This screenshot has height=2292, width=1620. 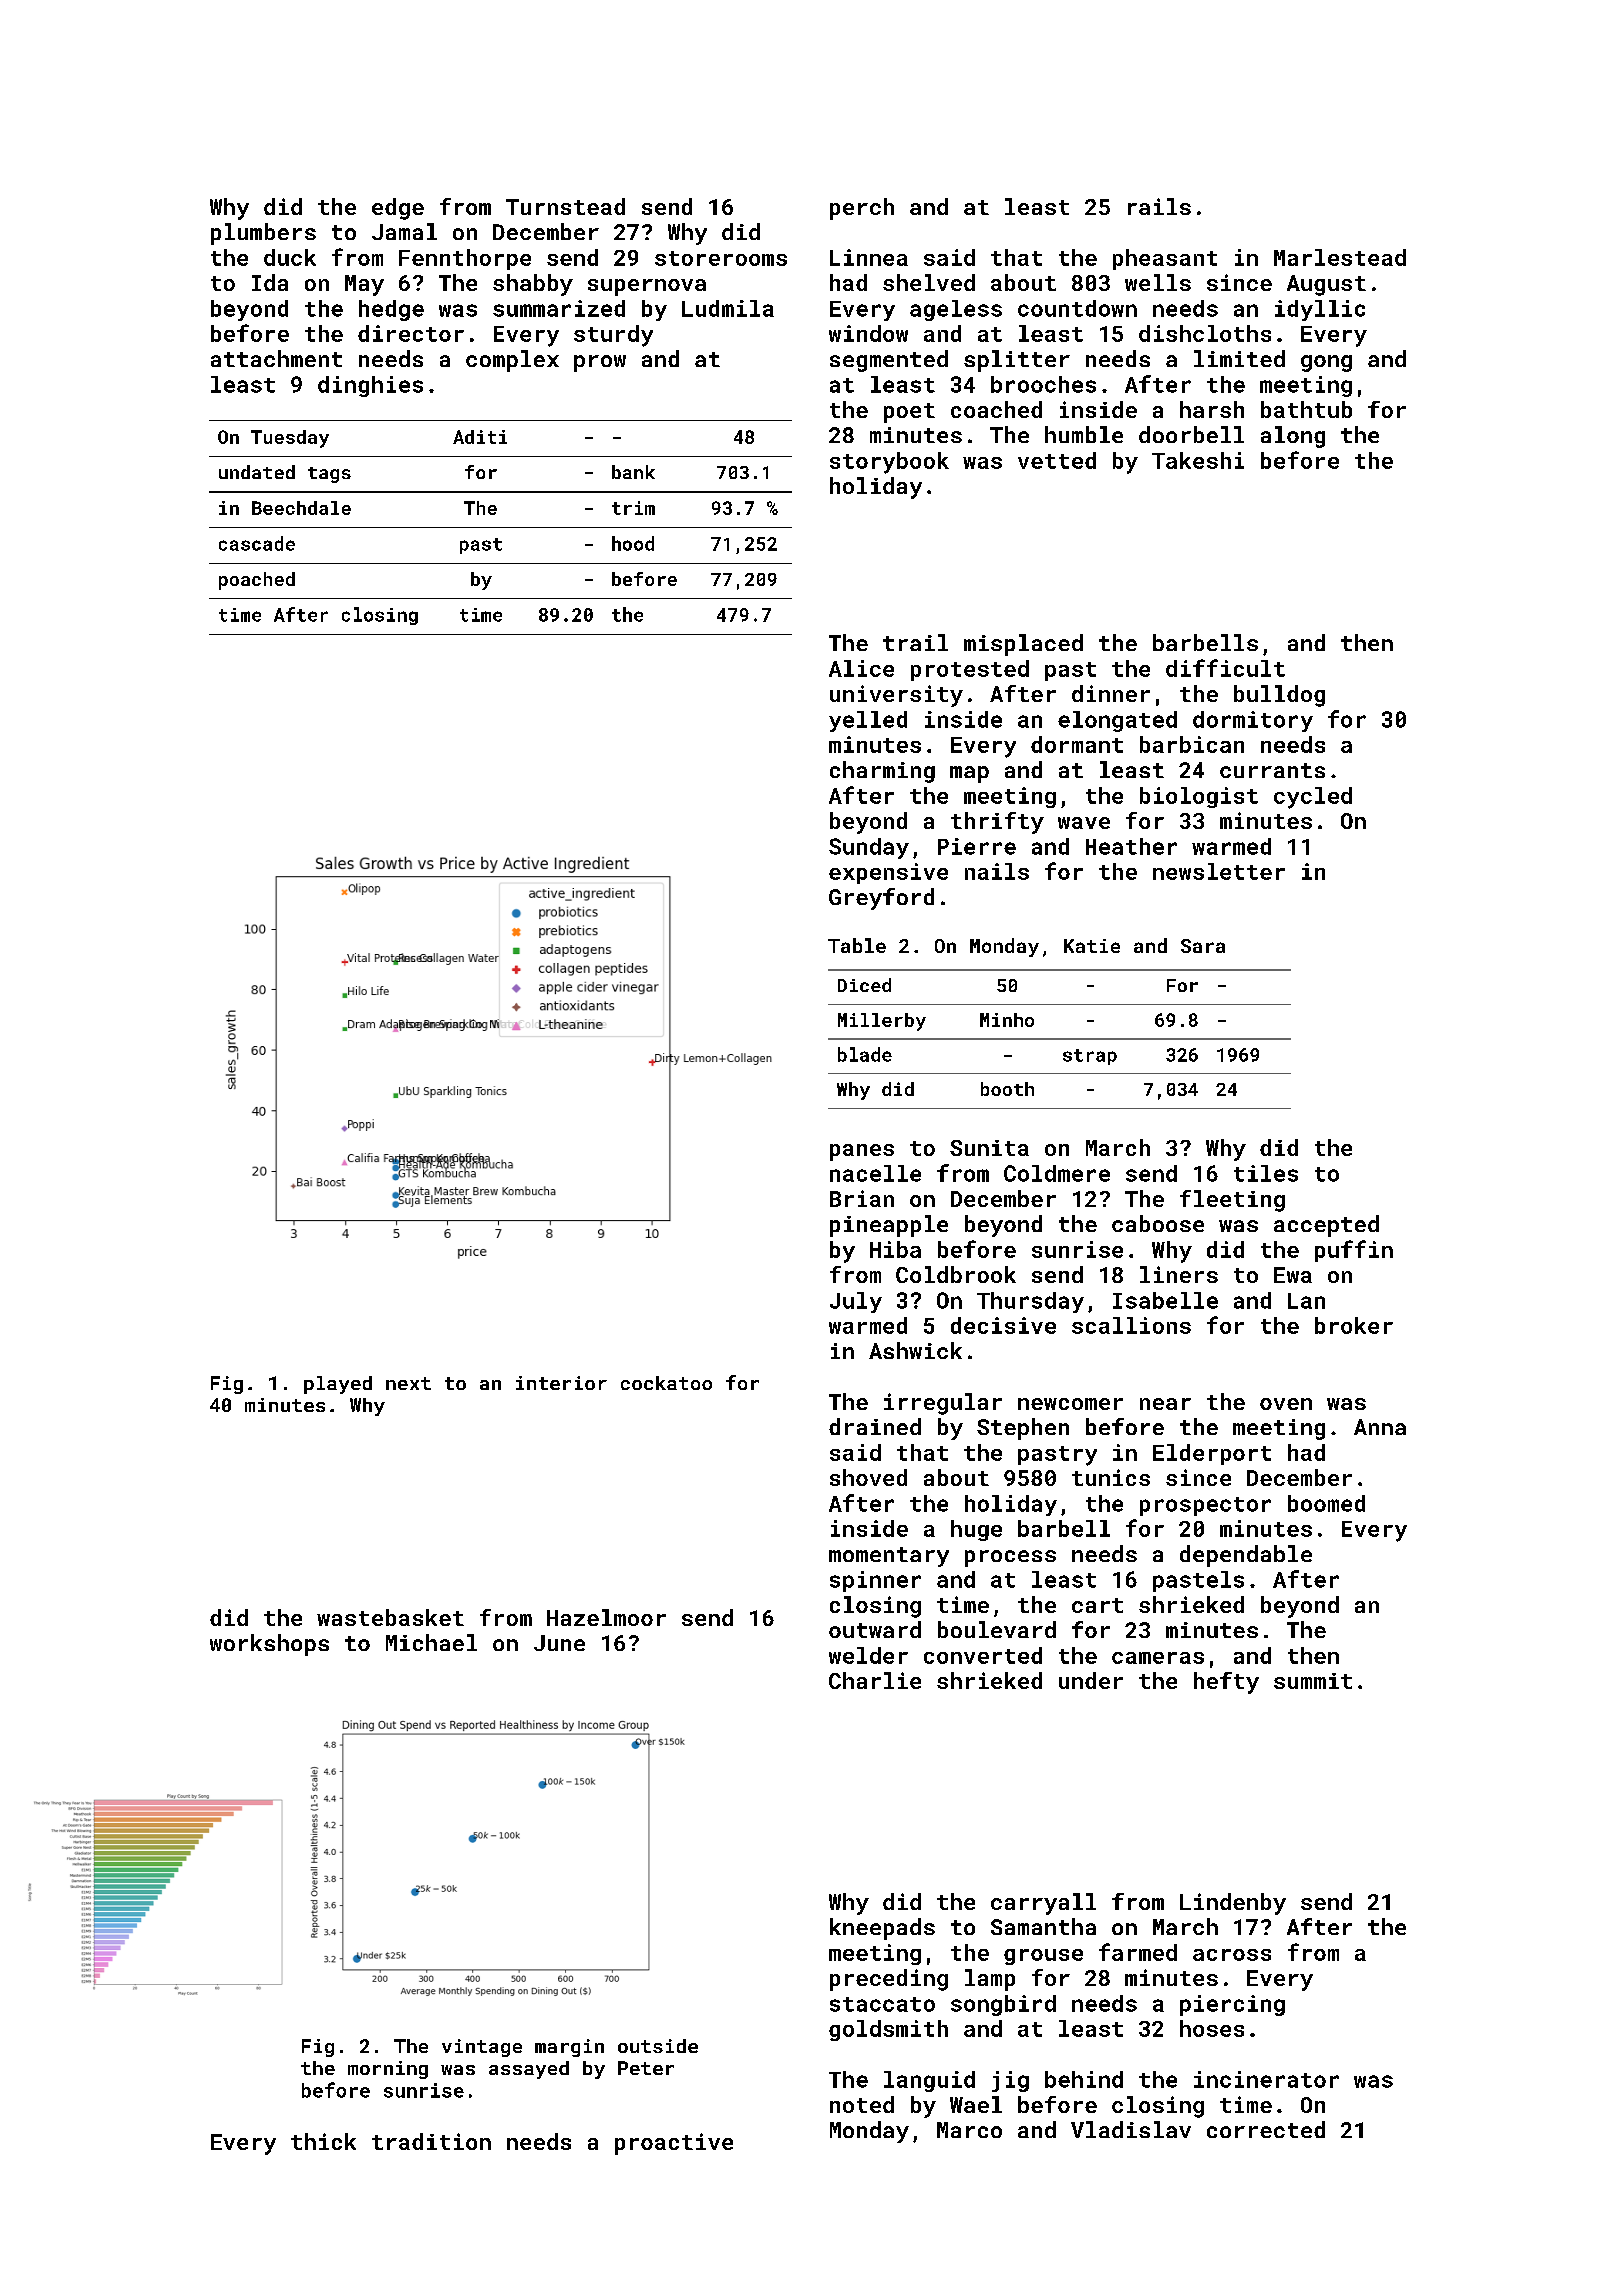 I want to click on dependable, so click(x=1246, y=1556).
